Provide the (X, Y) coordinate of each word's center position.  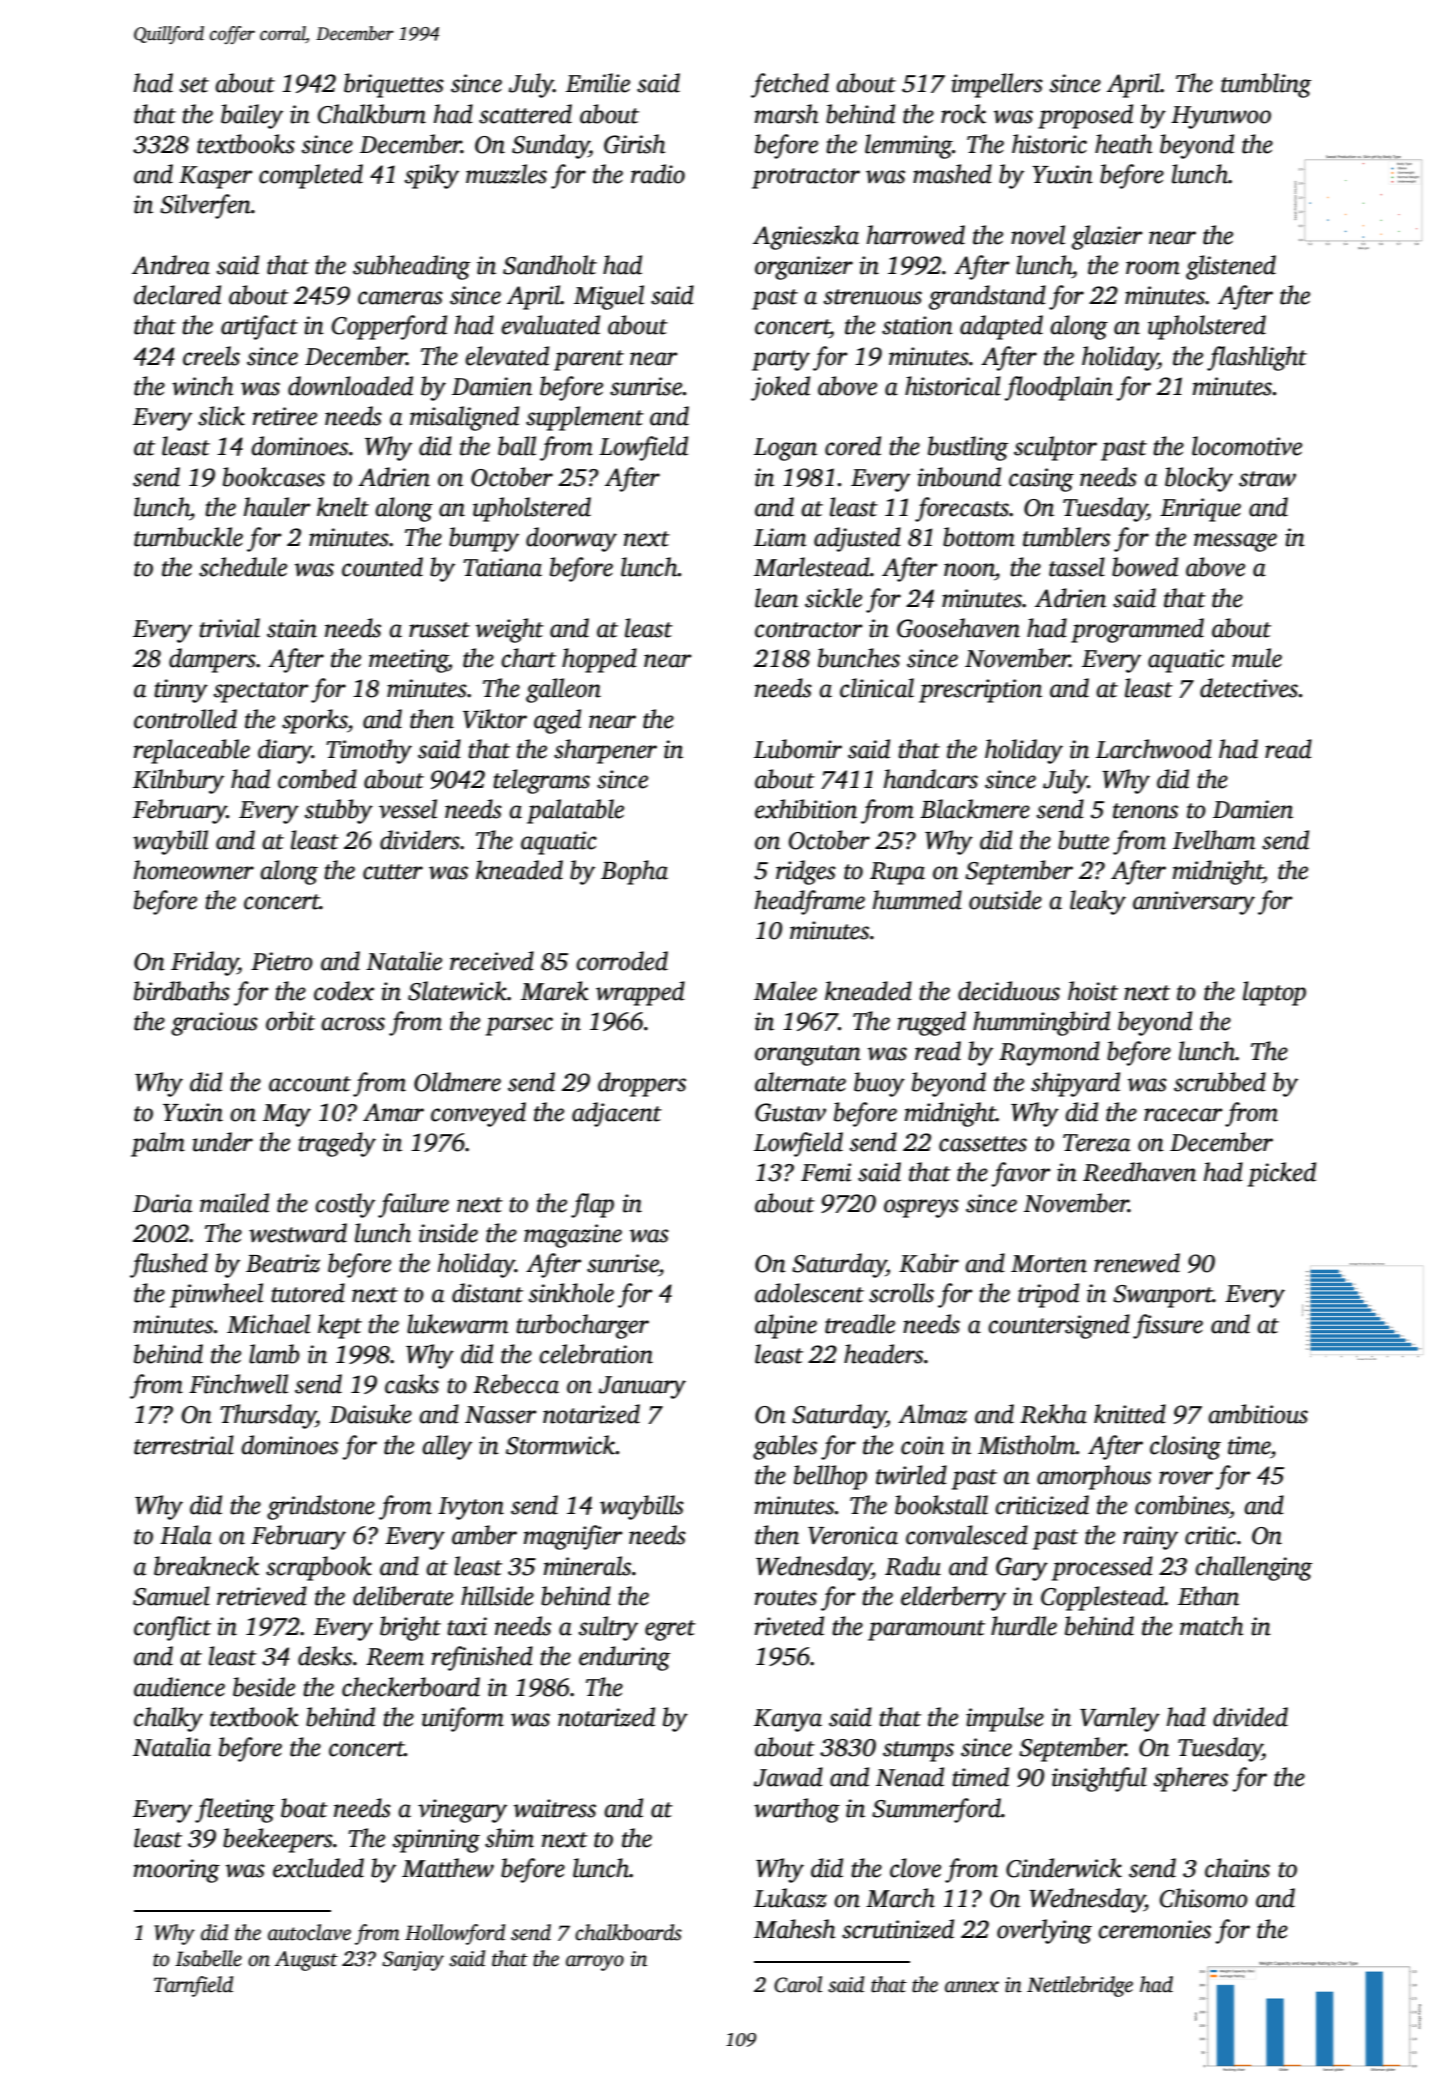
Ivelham (1214, 840)
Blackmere (975, 809)
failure (413, 1205)
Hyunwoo (1221, 117)
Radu (913, 1566)
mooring (177, 1871)
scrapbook (319, 1568)
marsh (786, 114)
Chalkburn (372, 114)
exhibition (806, 809)
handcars (931, 779)
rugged (932, 1023)
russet (439, 630)
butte (1083, 840)
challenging (1253, 1568)
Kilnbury (178, 781)
